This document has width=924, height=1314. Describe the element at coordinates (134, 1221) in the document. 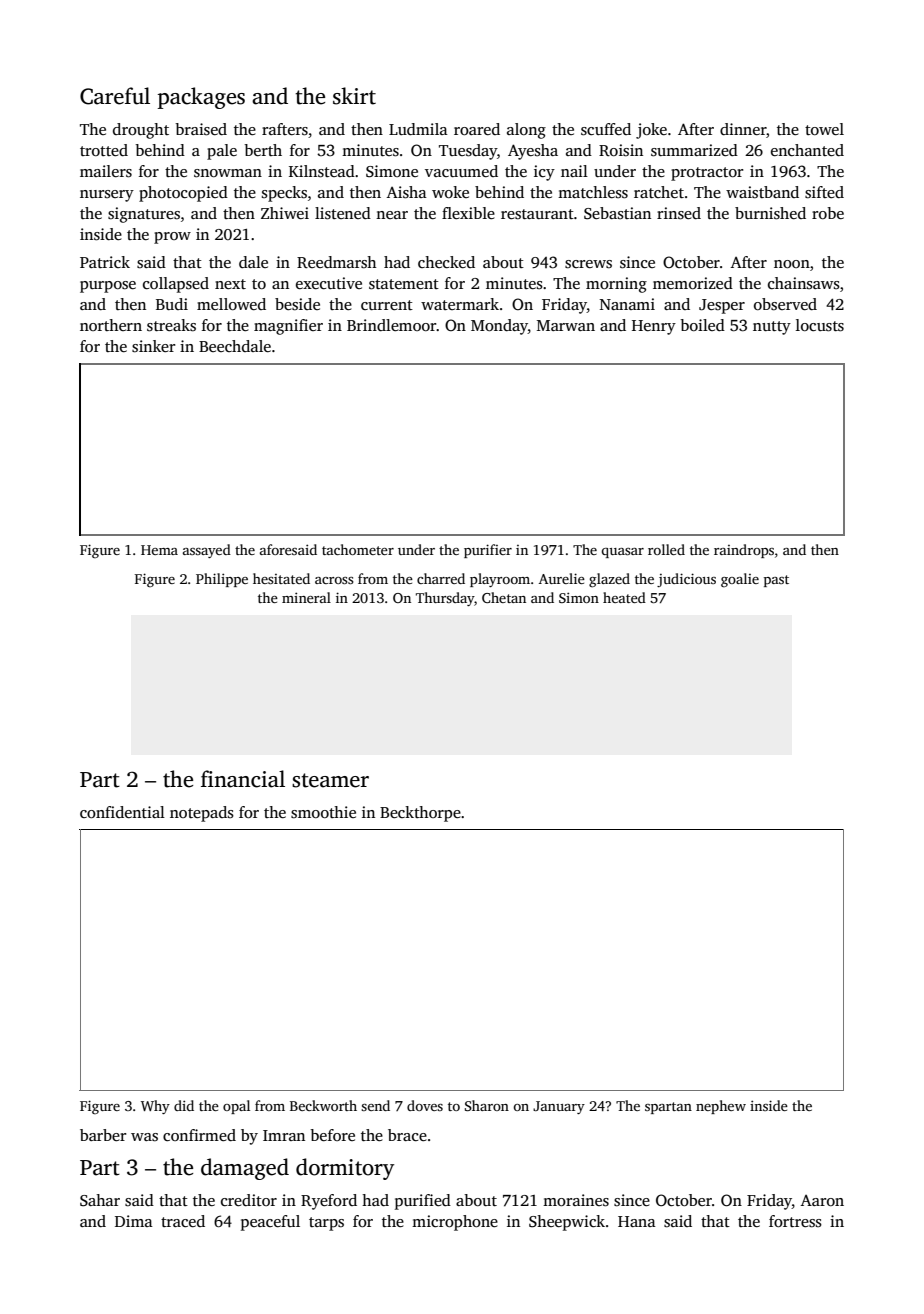

I see `Dima` at that location.
